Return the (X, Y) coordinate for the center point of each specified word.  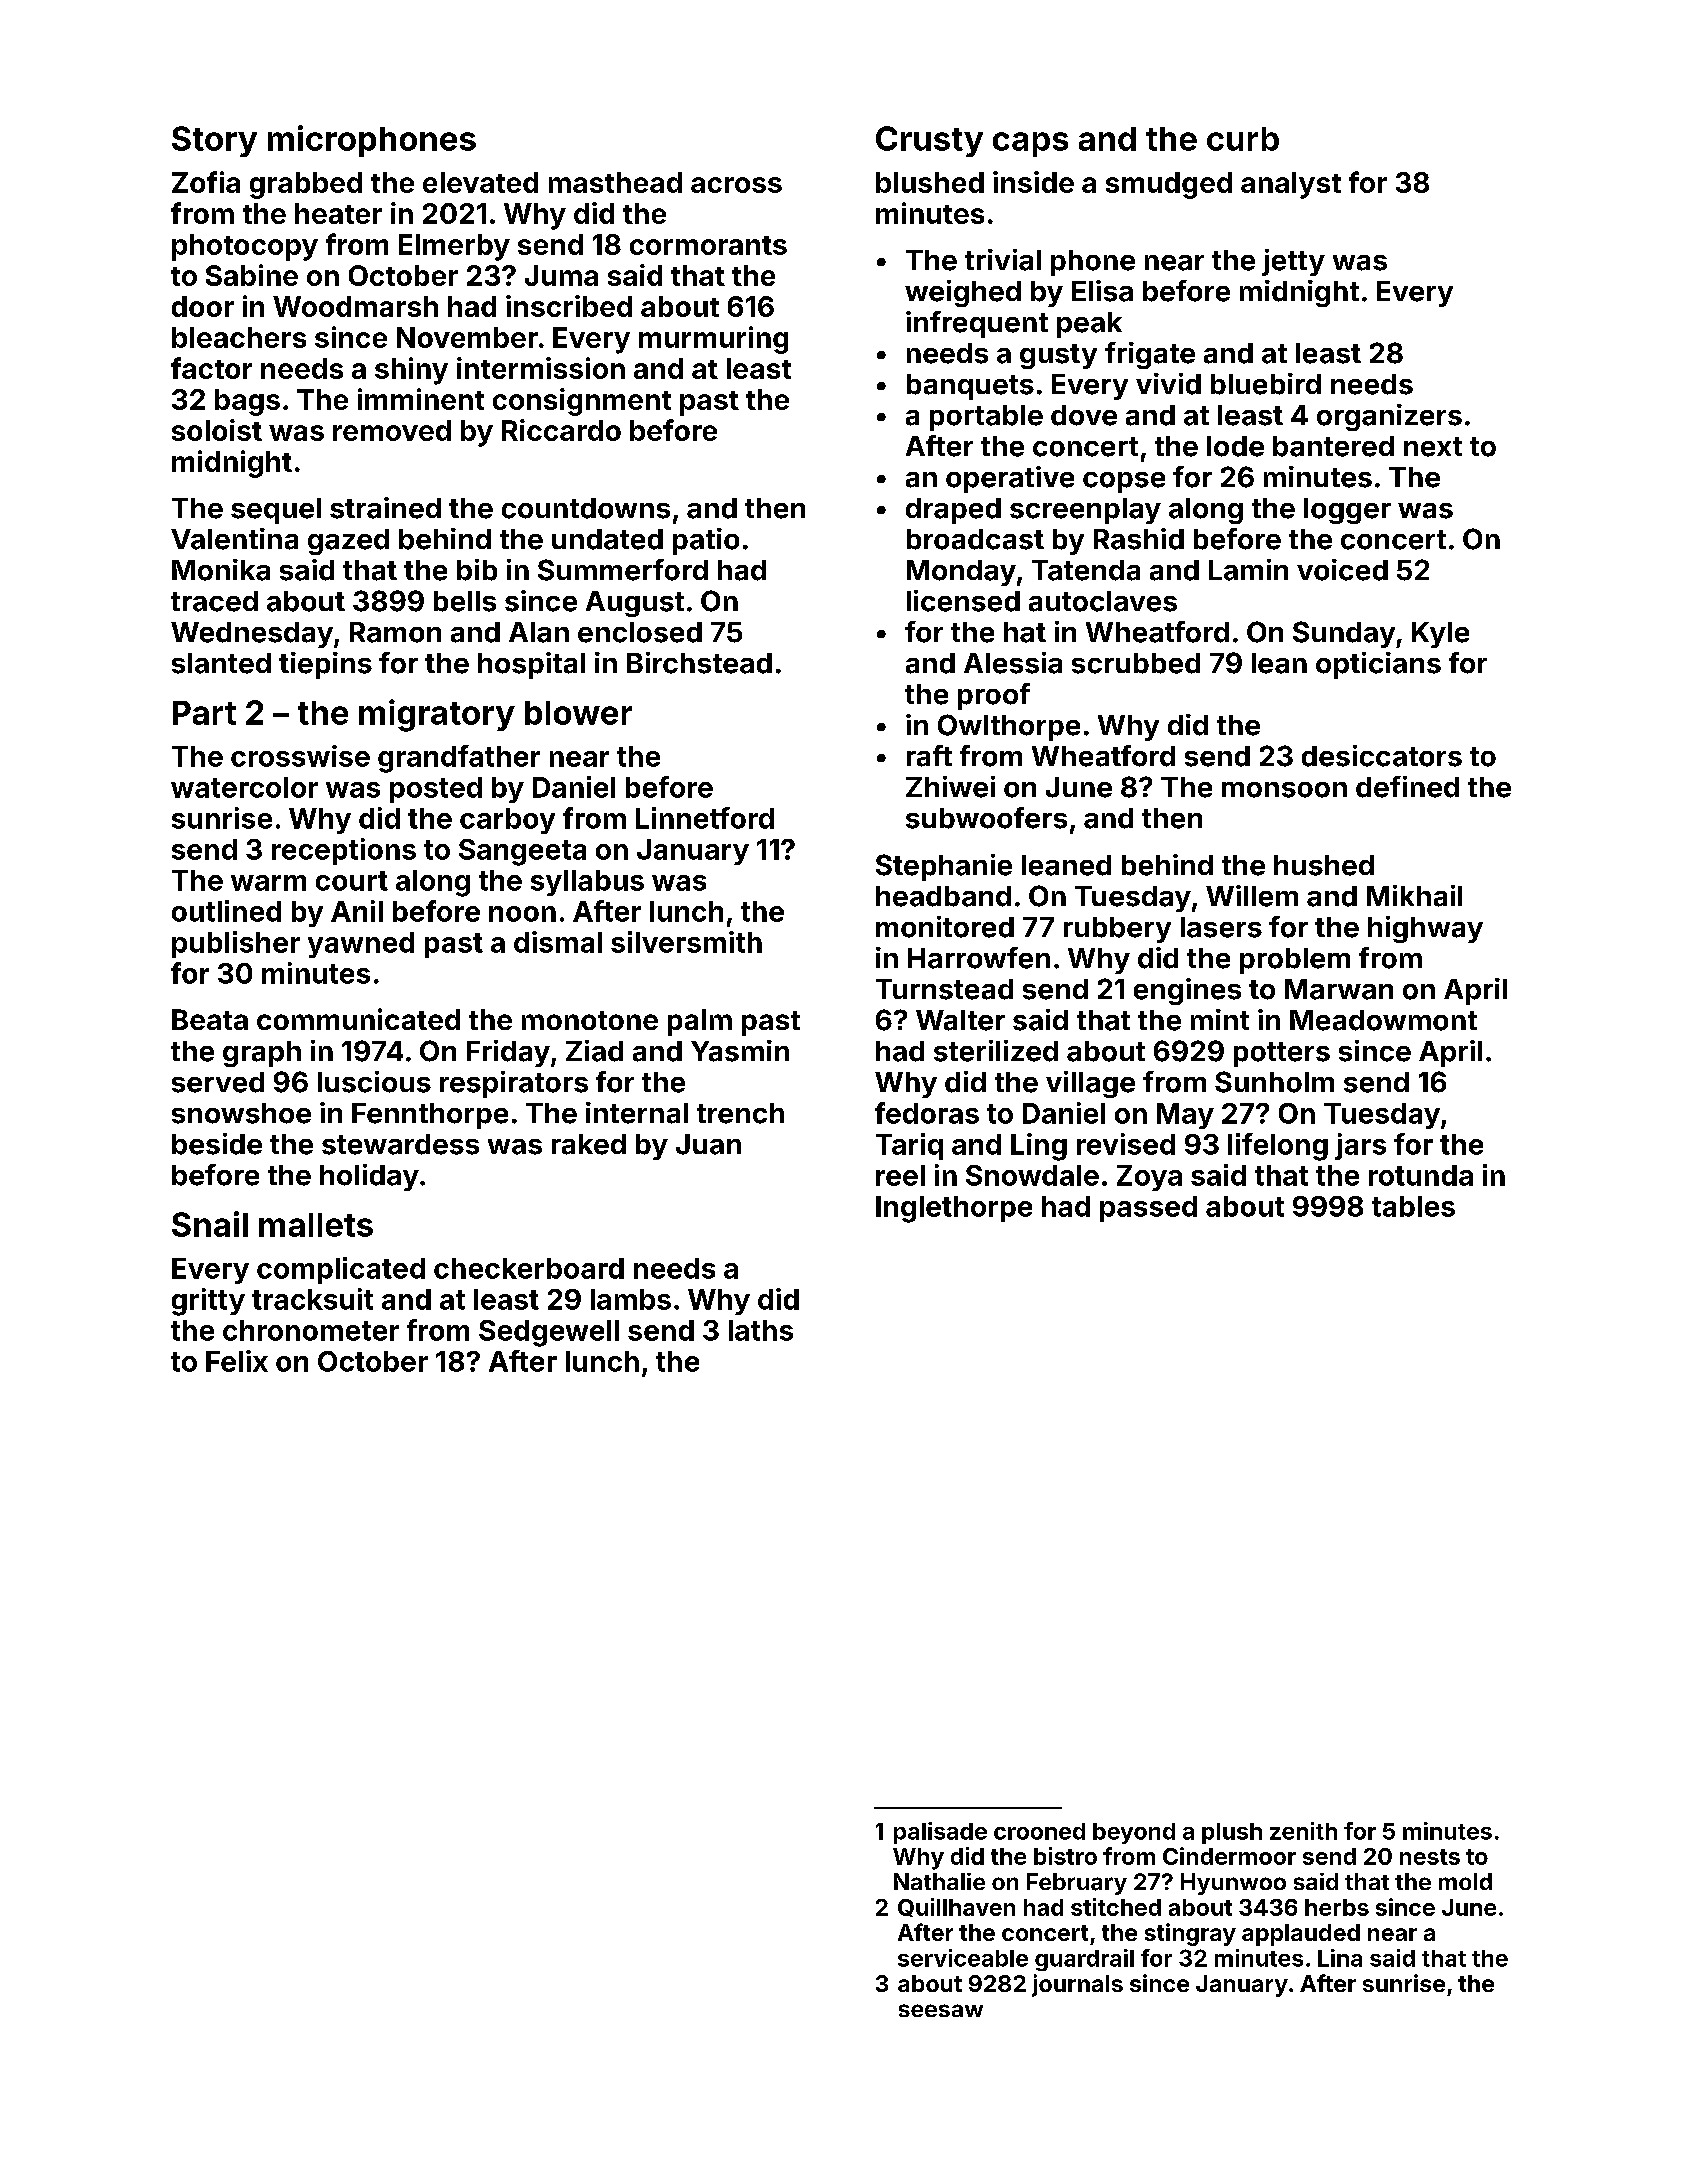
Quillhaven (956, 1907)
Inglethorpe (954, 1209)
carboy (507, 821)
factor (211, 368)
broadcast (975, 539)
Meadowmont (1383, 1020)
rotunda (1421, 1175)
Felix (237, 1361)
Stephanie (944, 867)
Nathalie (939, 1881)
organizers (1389, 417)
